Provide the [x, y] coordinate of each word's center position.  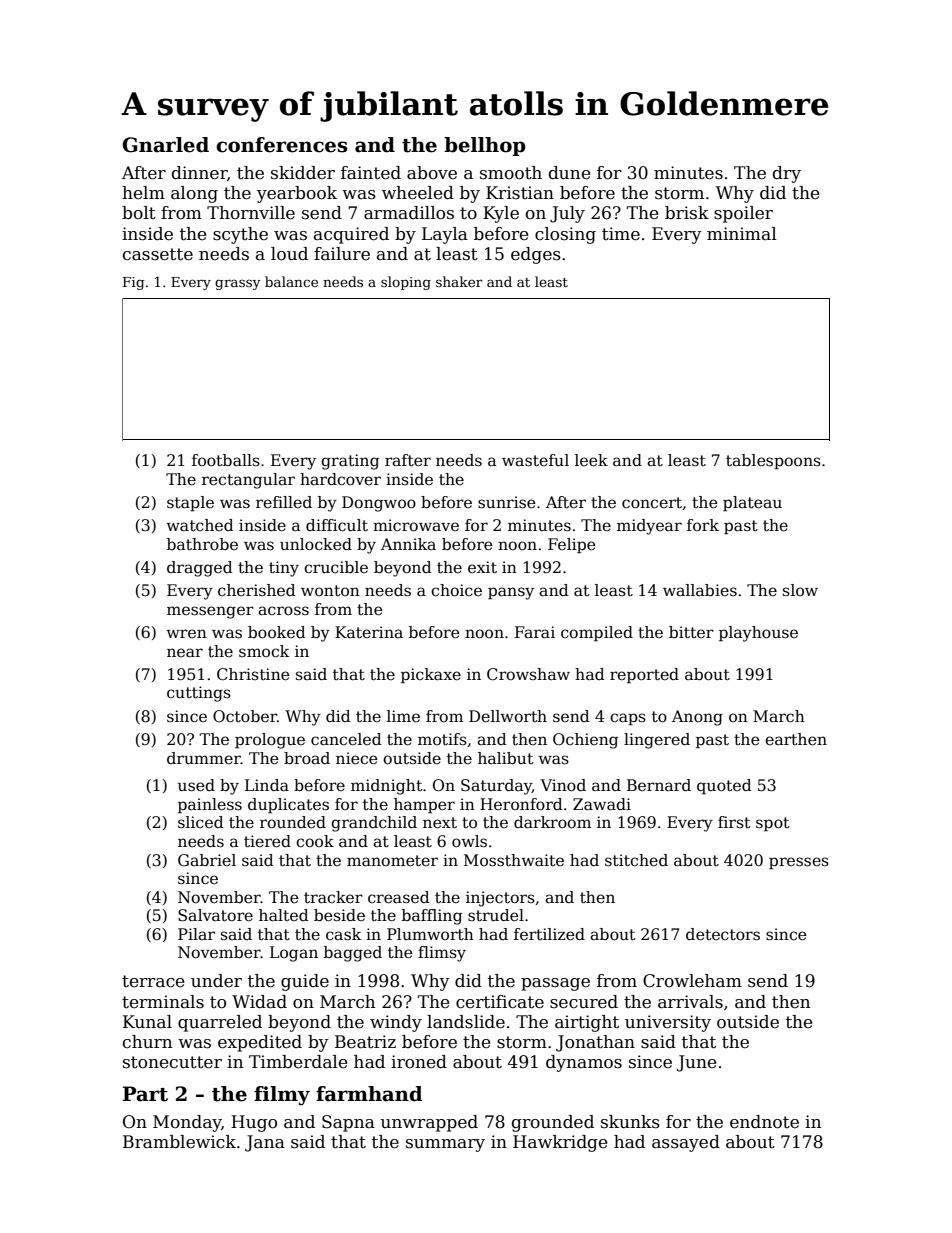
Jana [265, 1143]
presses [799, 863]
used [196, 785]
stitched [636, 860]
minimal [742, 233]
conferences [281, 145]
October [245, 716]
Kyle [501, 214]
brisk [687, 213]
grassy [237, 284]
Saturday [496, 787]
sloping [406, 283]
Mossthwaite [514, 860]
